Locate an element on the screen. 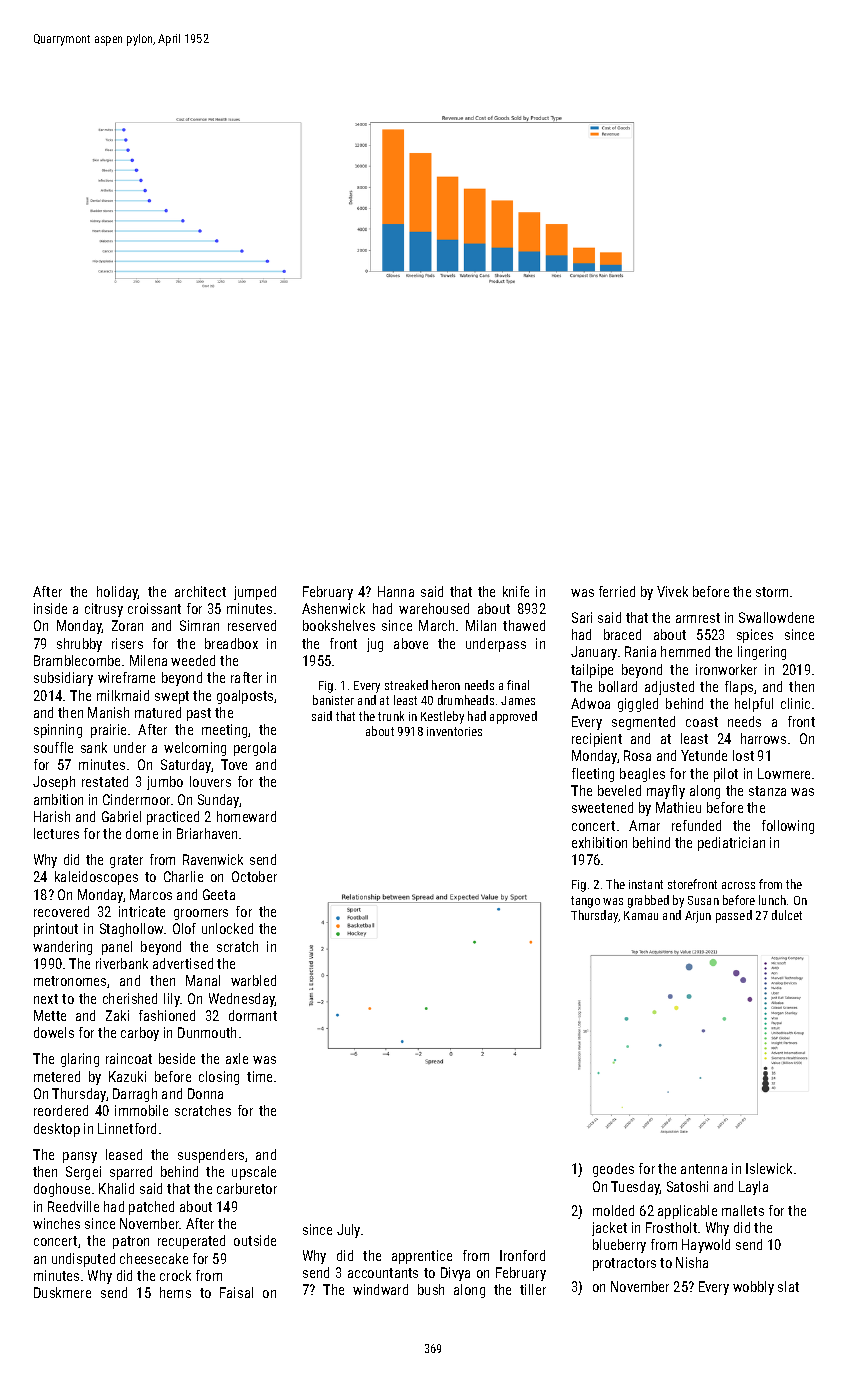  ferried is located at coordinates (617, 591).
